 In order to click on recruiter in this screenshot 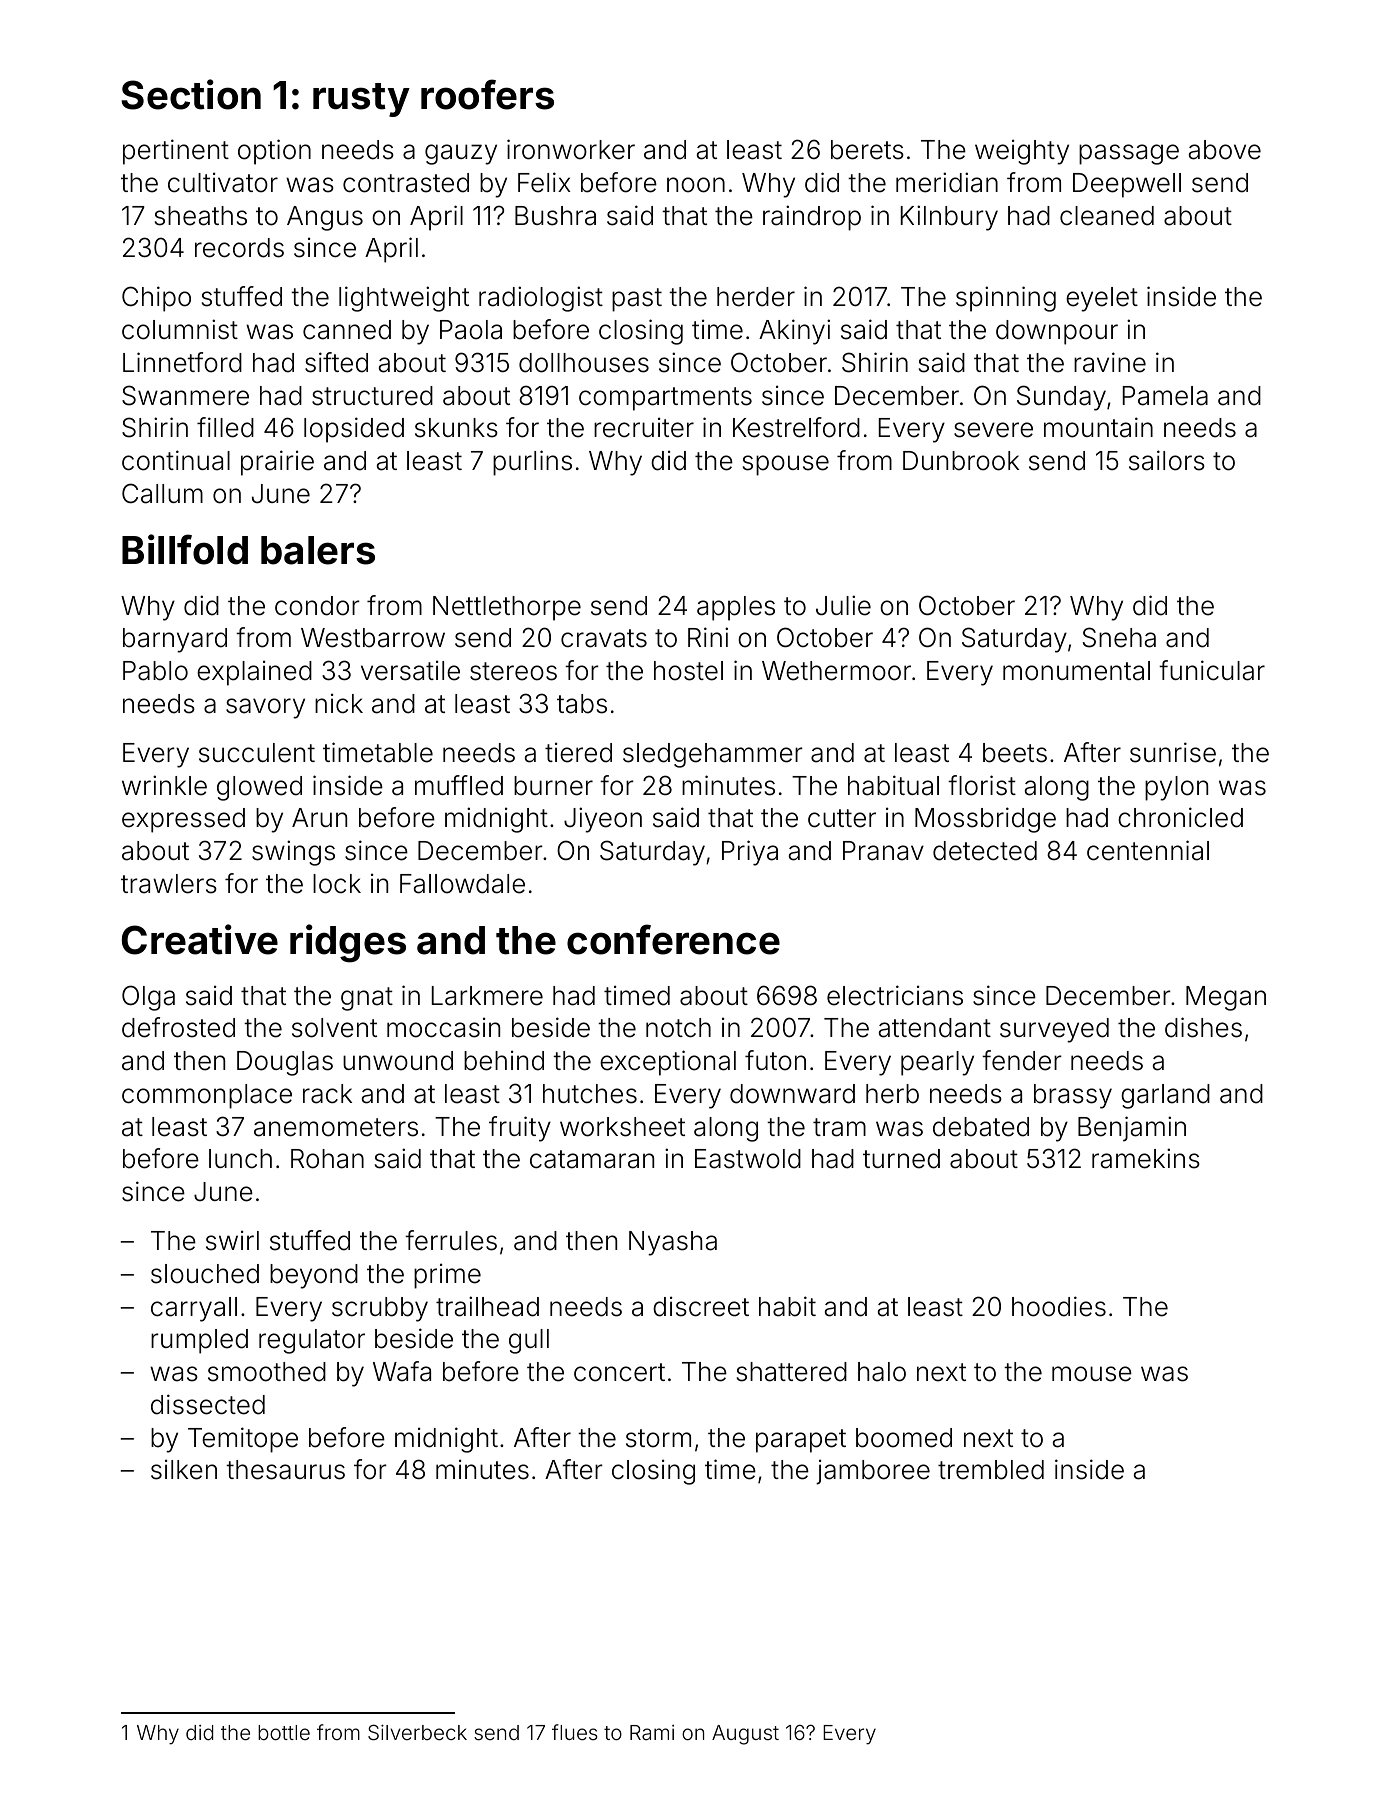, I will do `click(644, 427)`.
